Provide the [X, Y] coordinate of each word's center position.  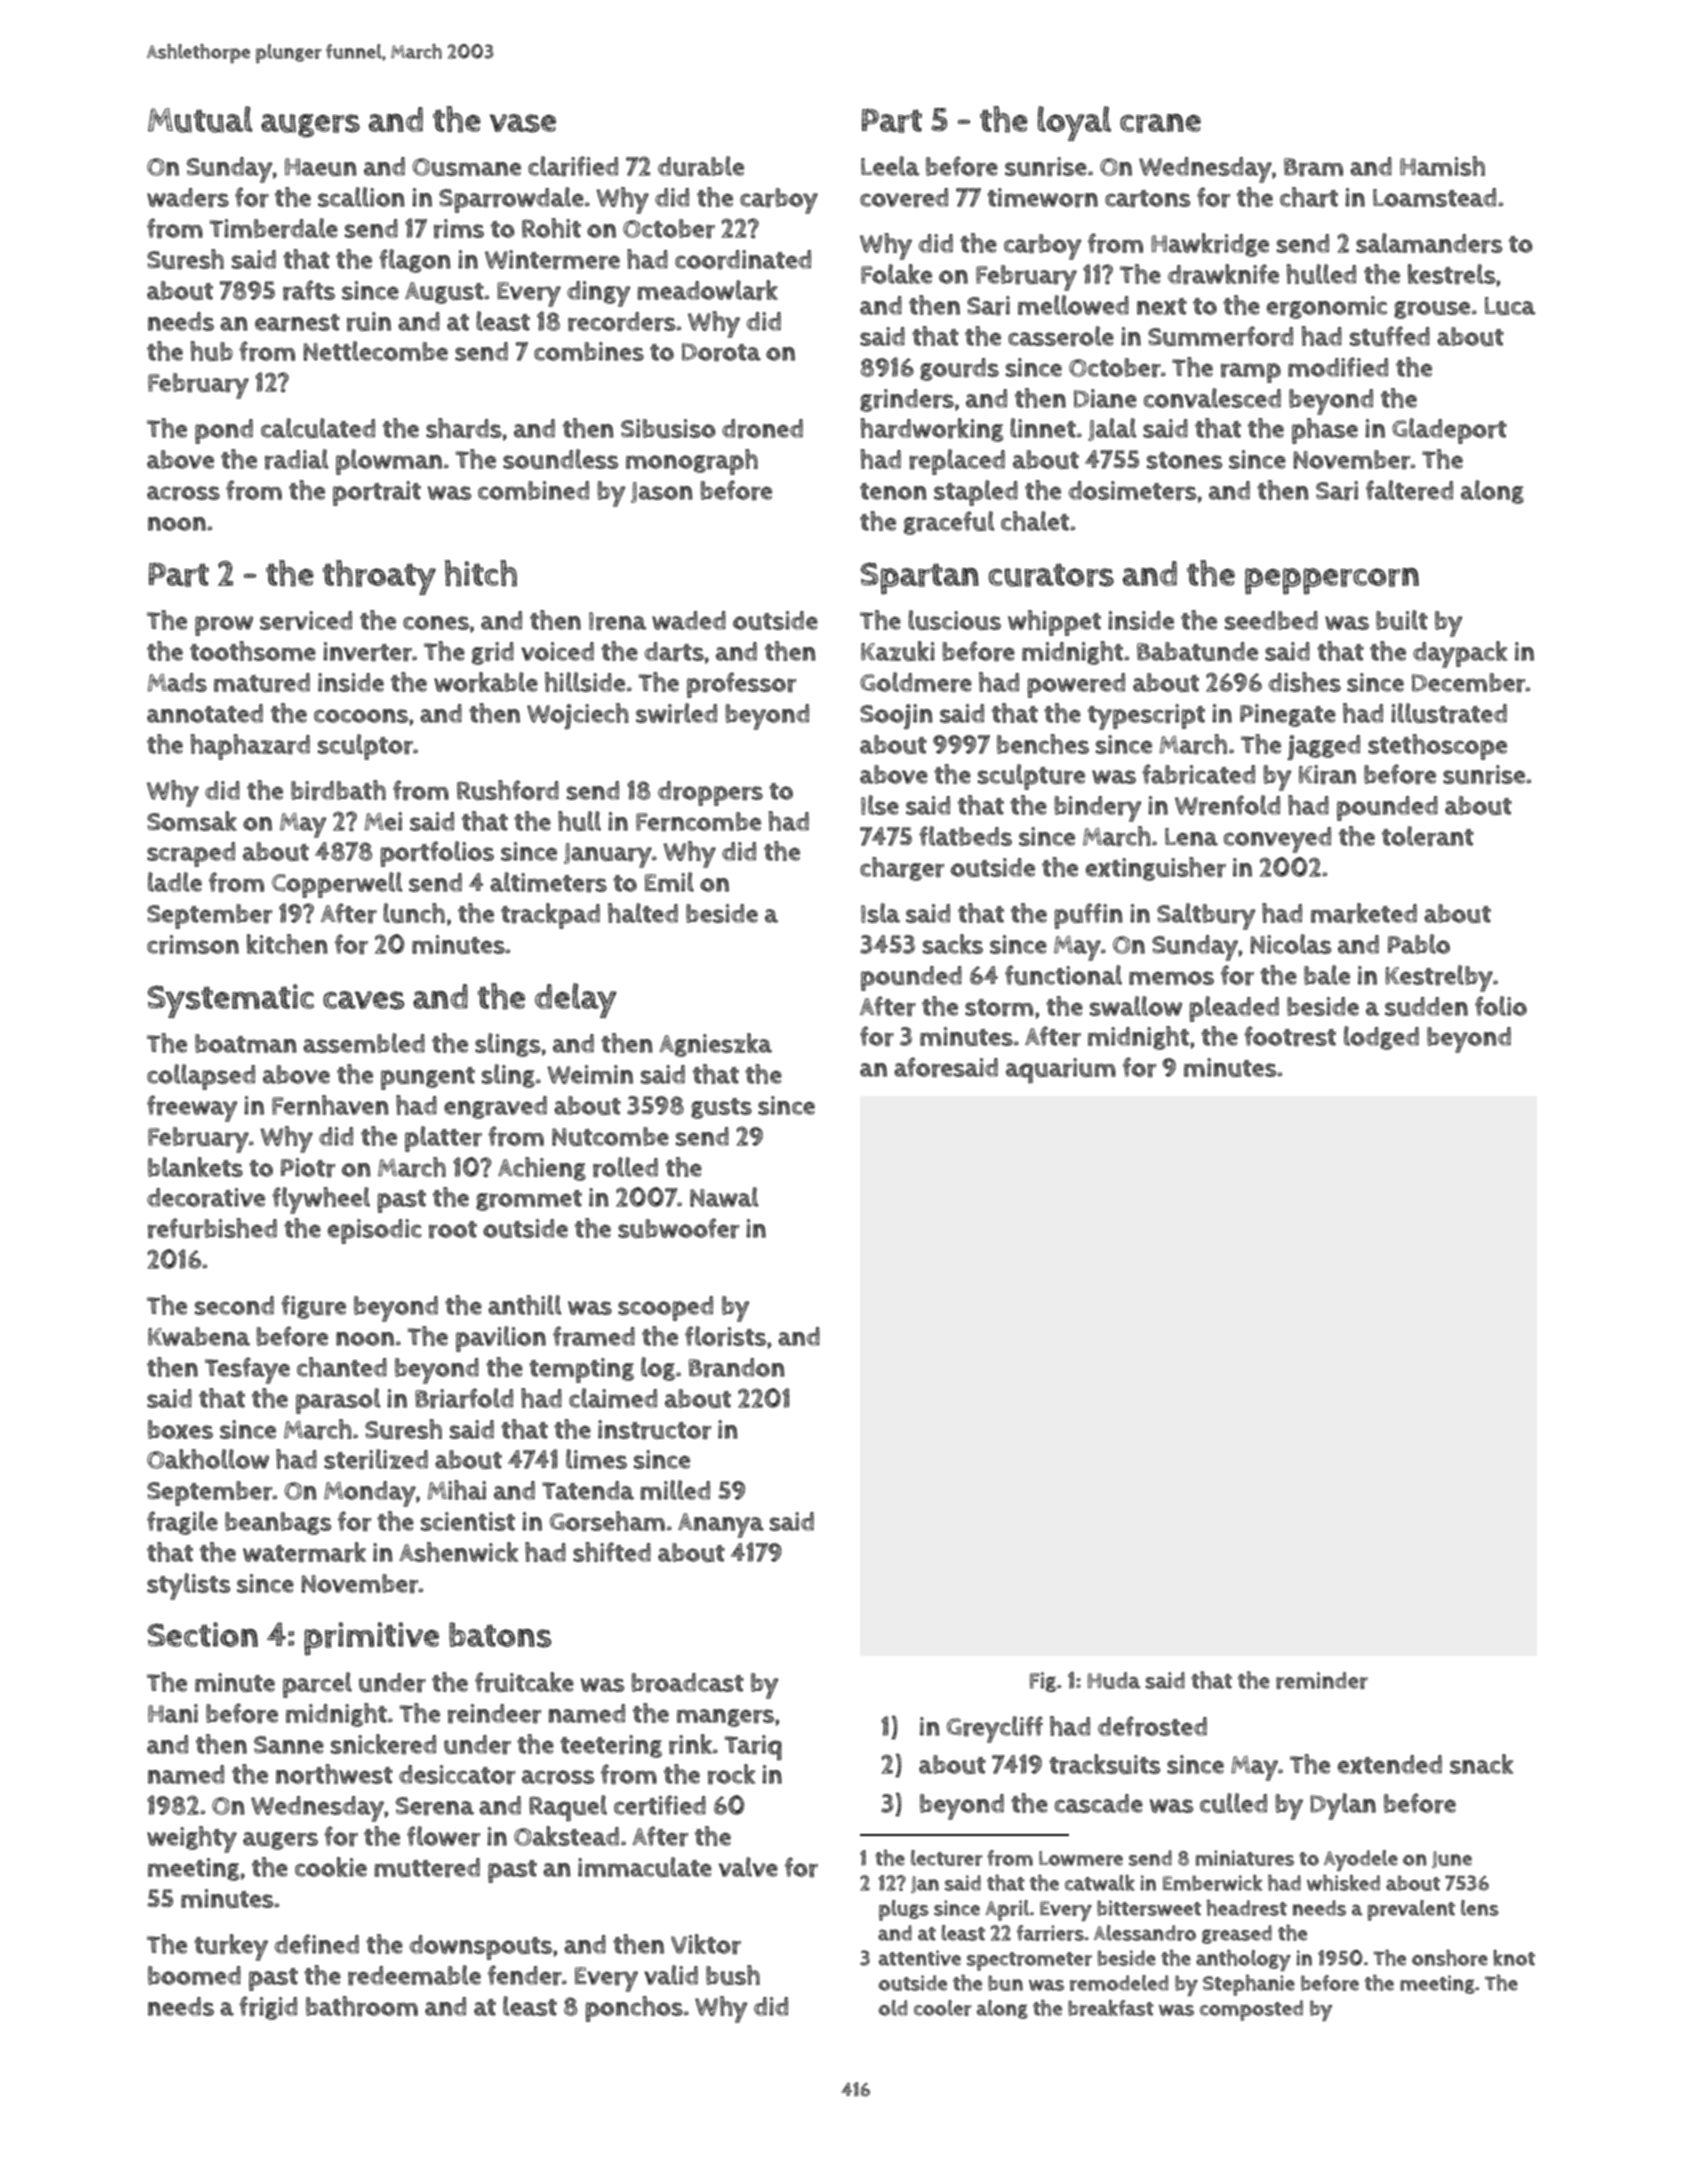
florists [725, 1336]
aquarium [1061, 1070]
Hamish [1442, 166]
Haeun [321, 167]
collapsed [201, 1077]
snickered [383, 1744]
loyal [1074, 123]
